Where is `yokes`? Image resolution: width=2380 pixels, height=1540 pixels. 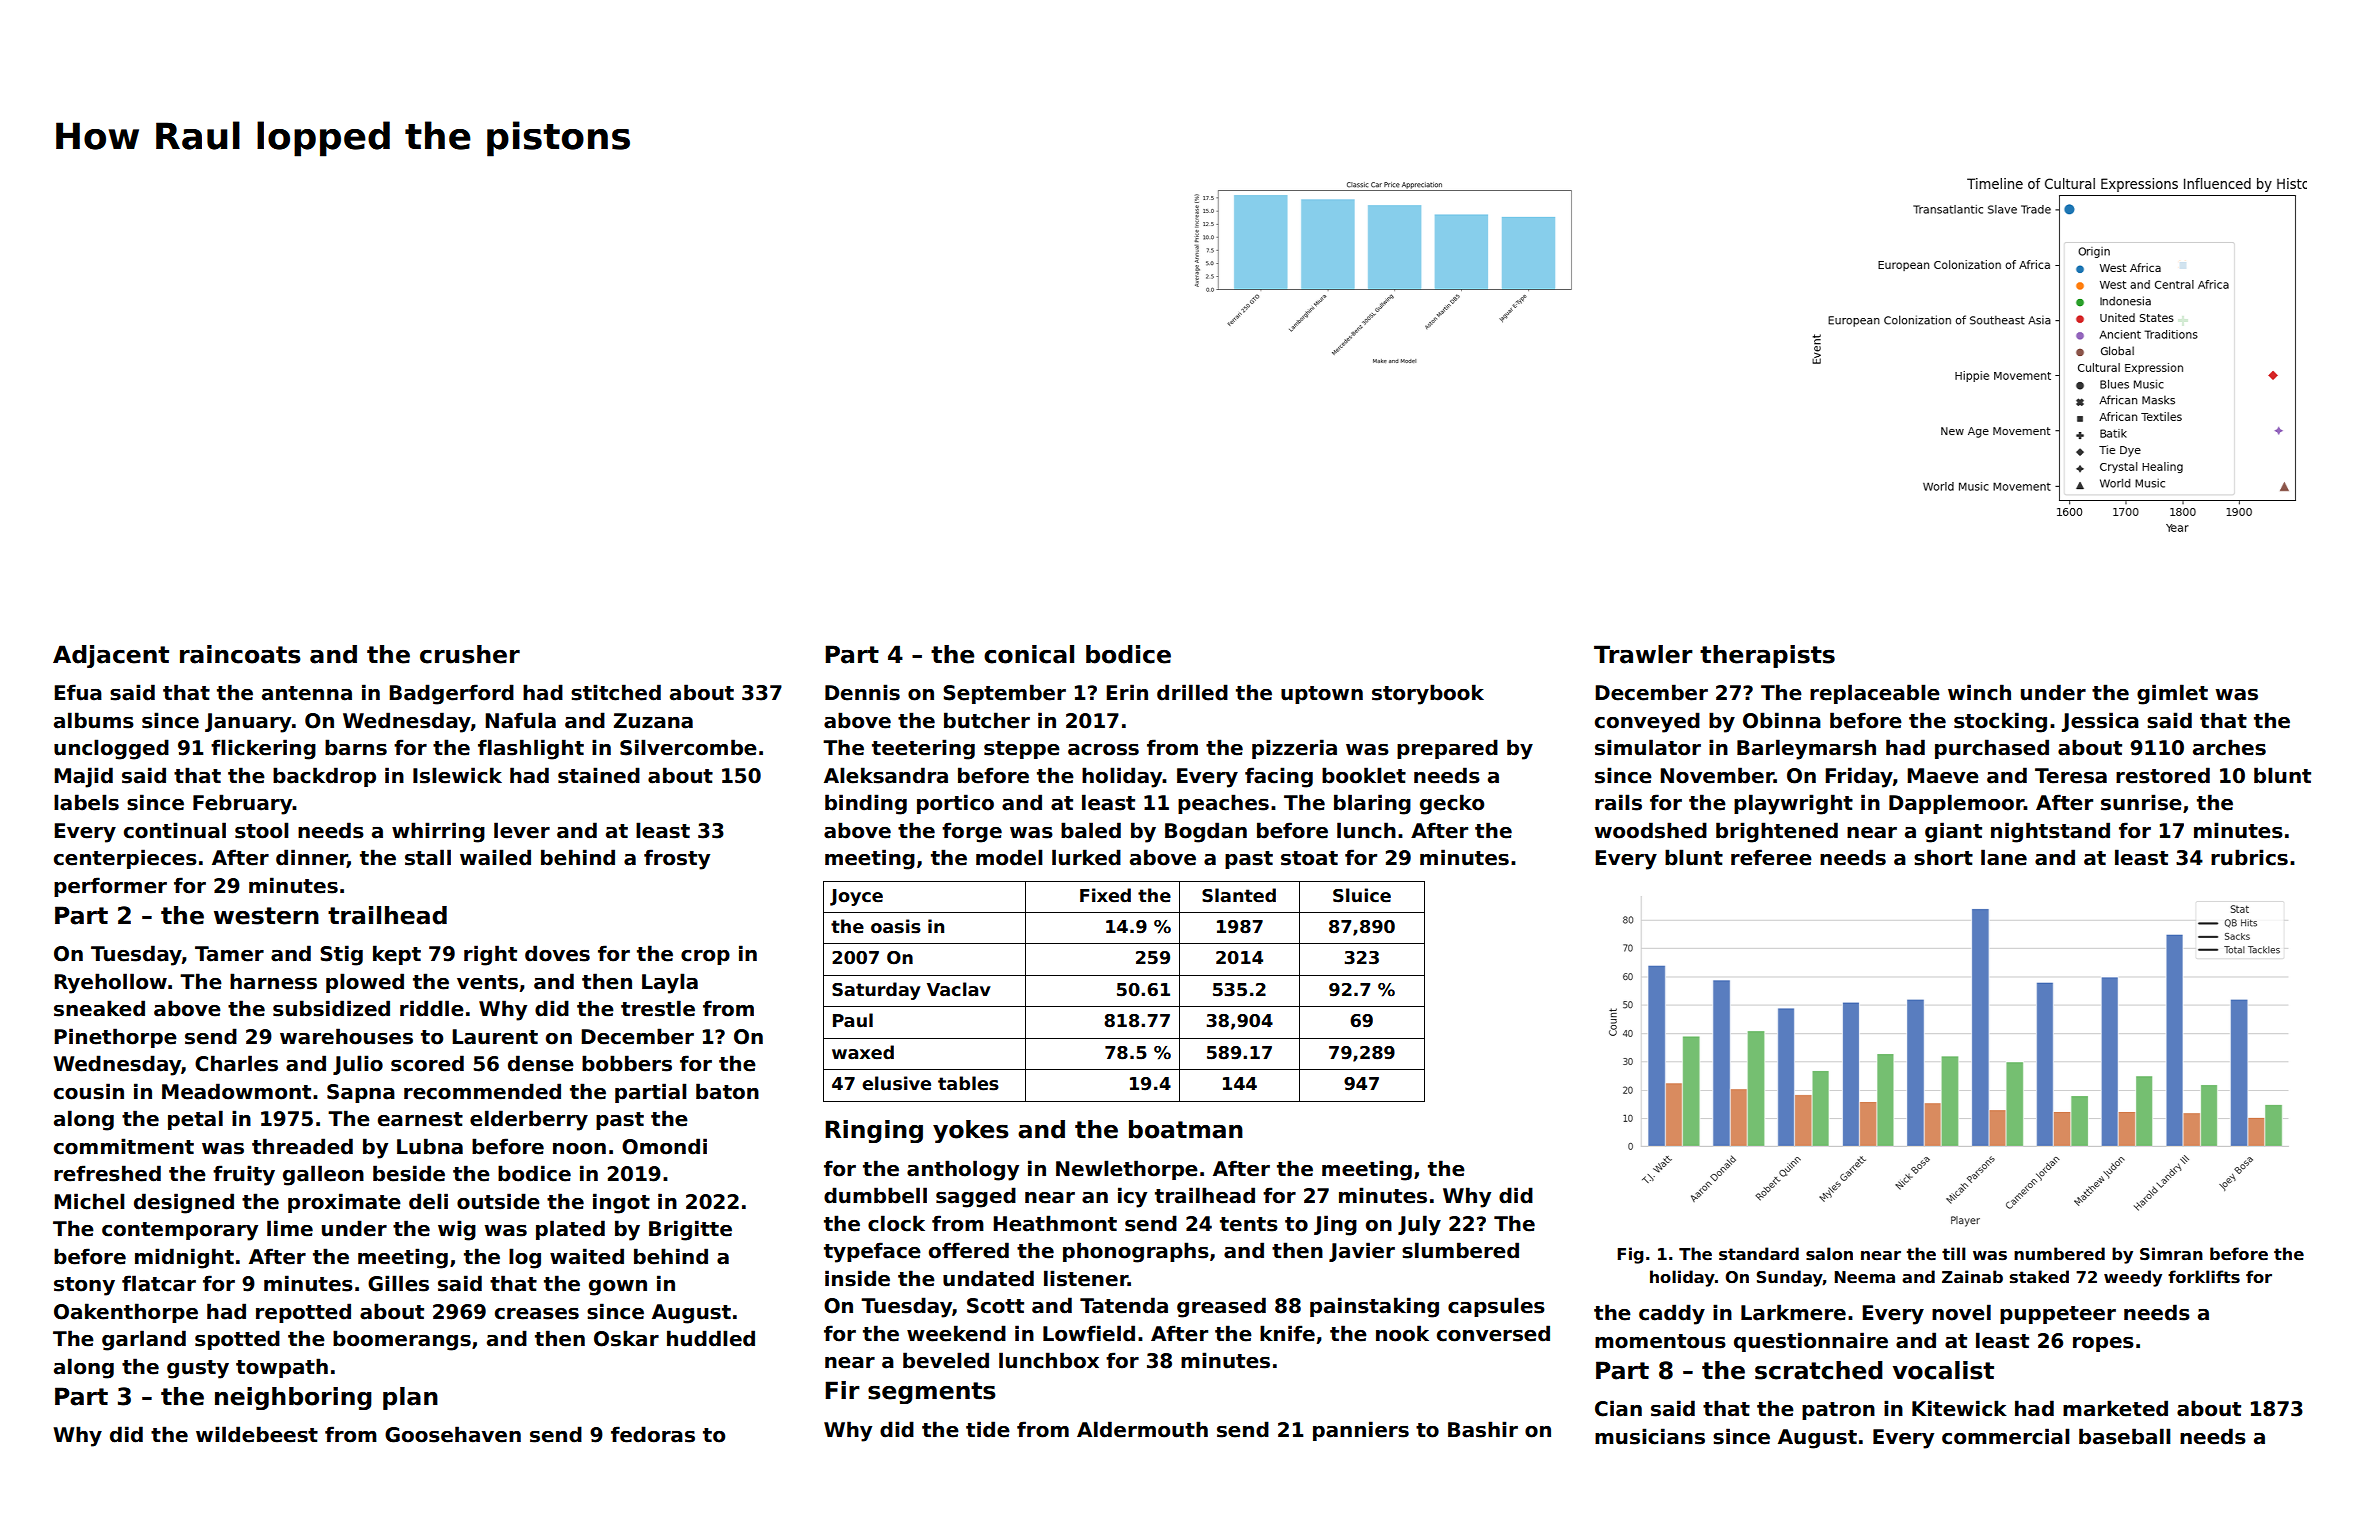 yokes is located at coordinates (971, 1131).
